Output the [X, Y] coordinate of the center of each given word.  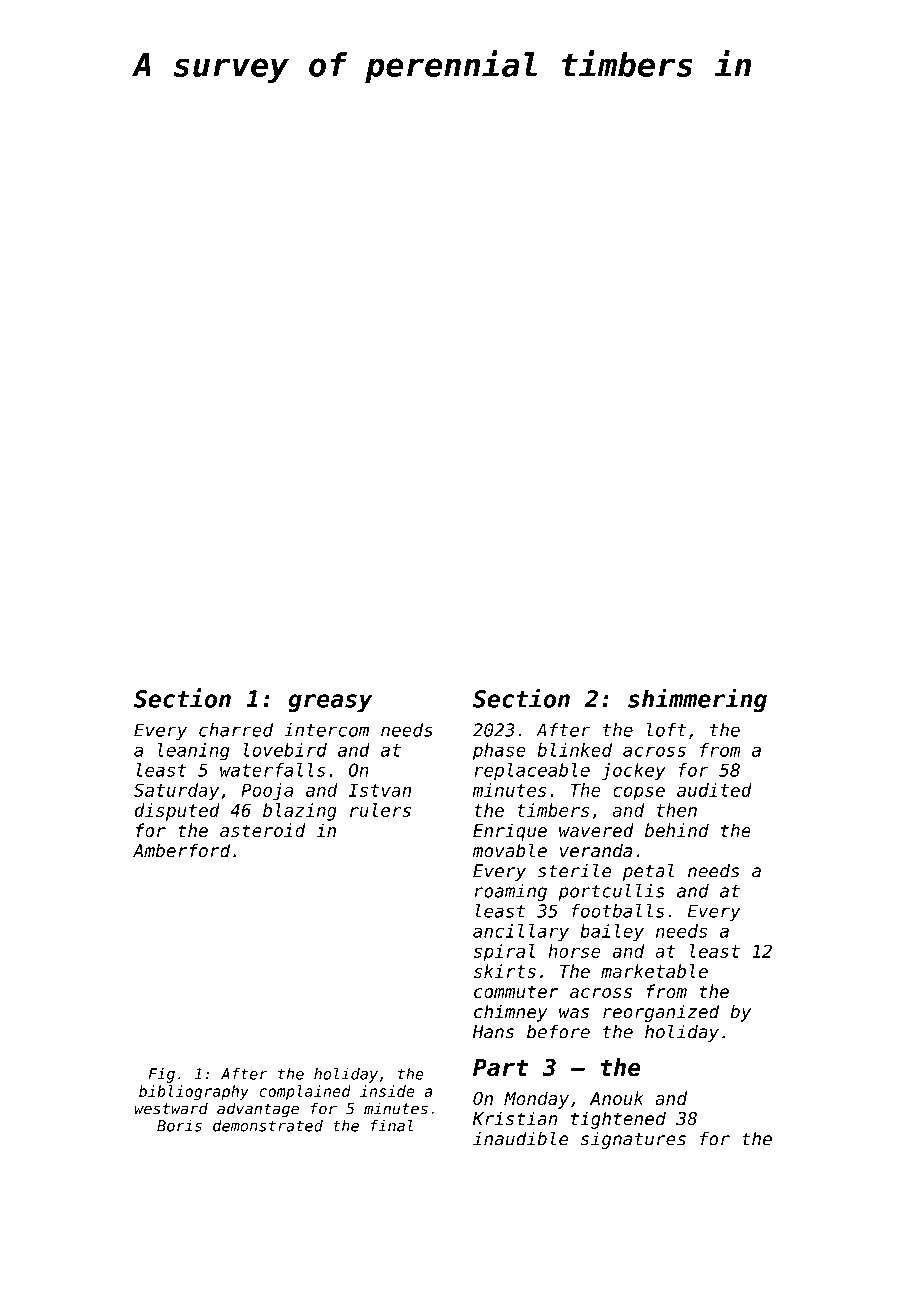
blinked [574, 750]
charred [236, 730]
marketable [654, 971]
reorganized [661, 1013]
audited [714, 790]
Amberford [181, 850]
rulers [380, 810]
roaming [511, 892]
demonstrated [268, 1126]
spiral [504, 953]
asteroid [262, 830]
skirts [505, 971]
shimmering [697, 700]
